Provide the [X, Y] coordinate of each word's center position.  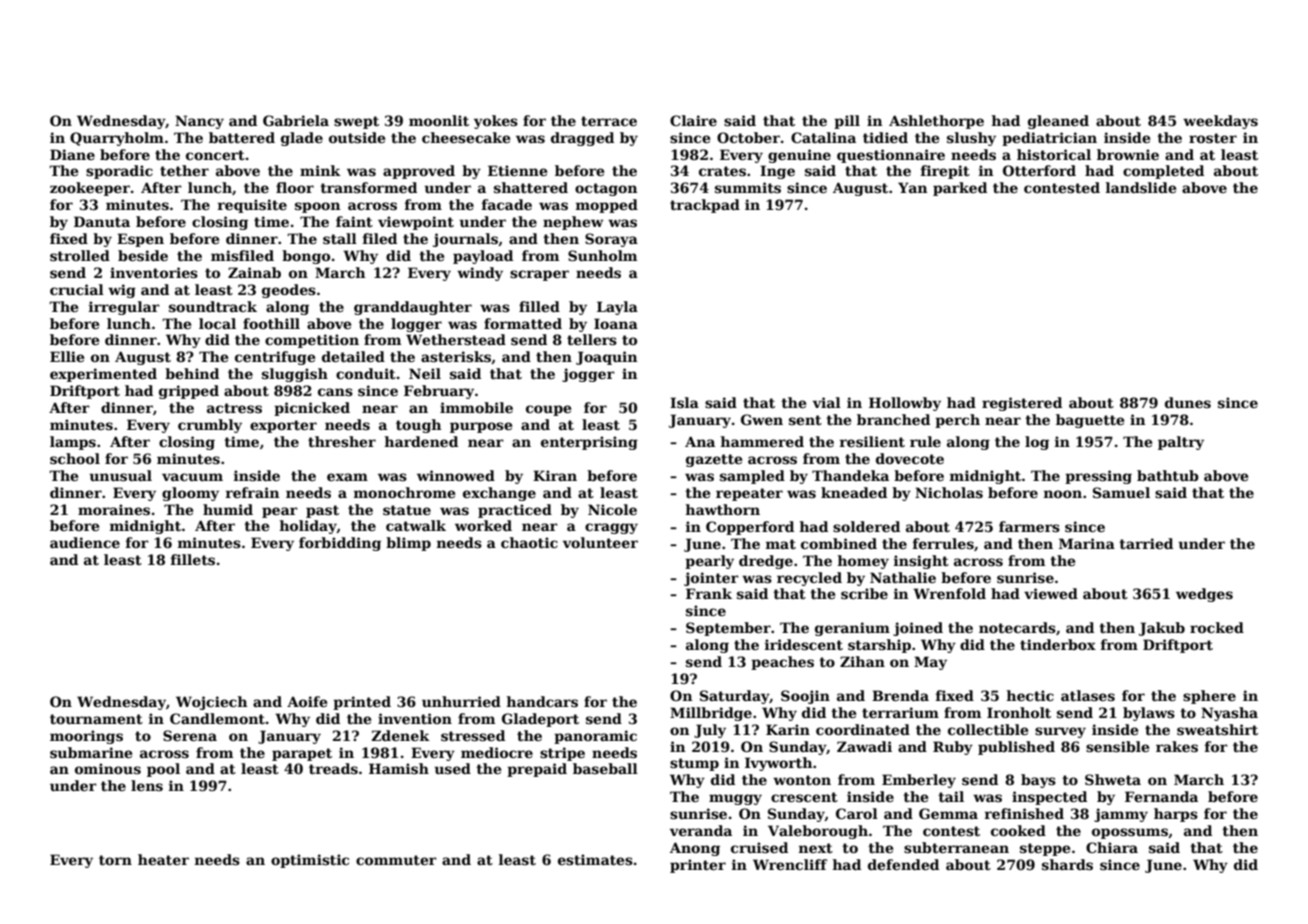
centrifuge [275, 358]
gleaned [1058, 122]
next [816, 848]
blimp [408, 544]
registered [1022, 404]
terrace [609, 121]
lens [147, 785]
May [930, 663]
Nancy [199, 122]
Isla [684, 402]
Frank [709, 593]
